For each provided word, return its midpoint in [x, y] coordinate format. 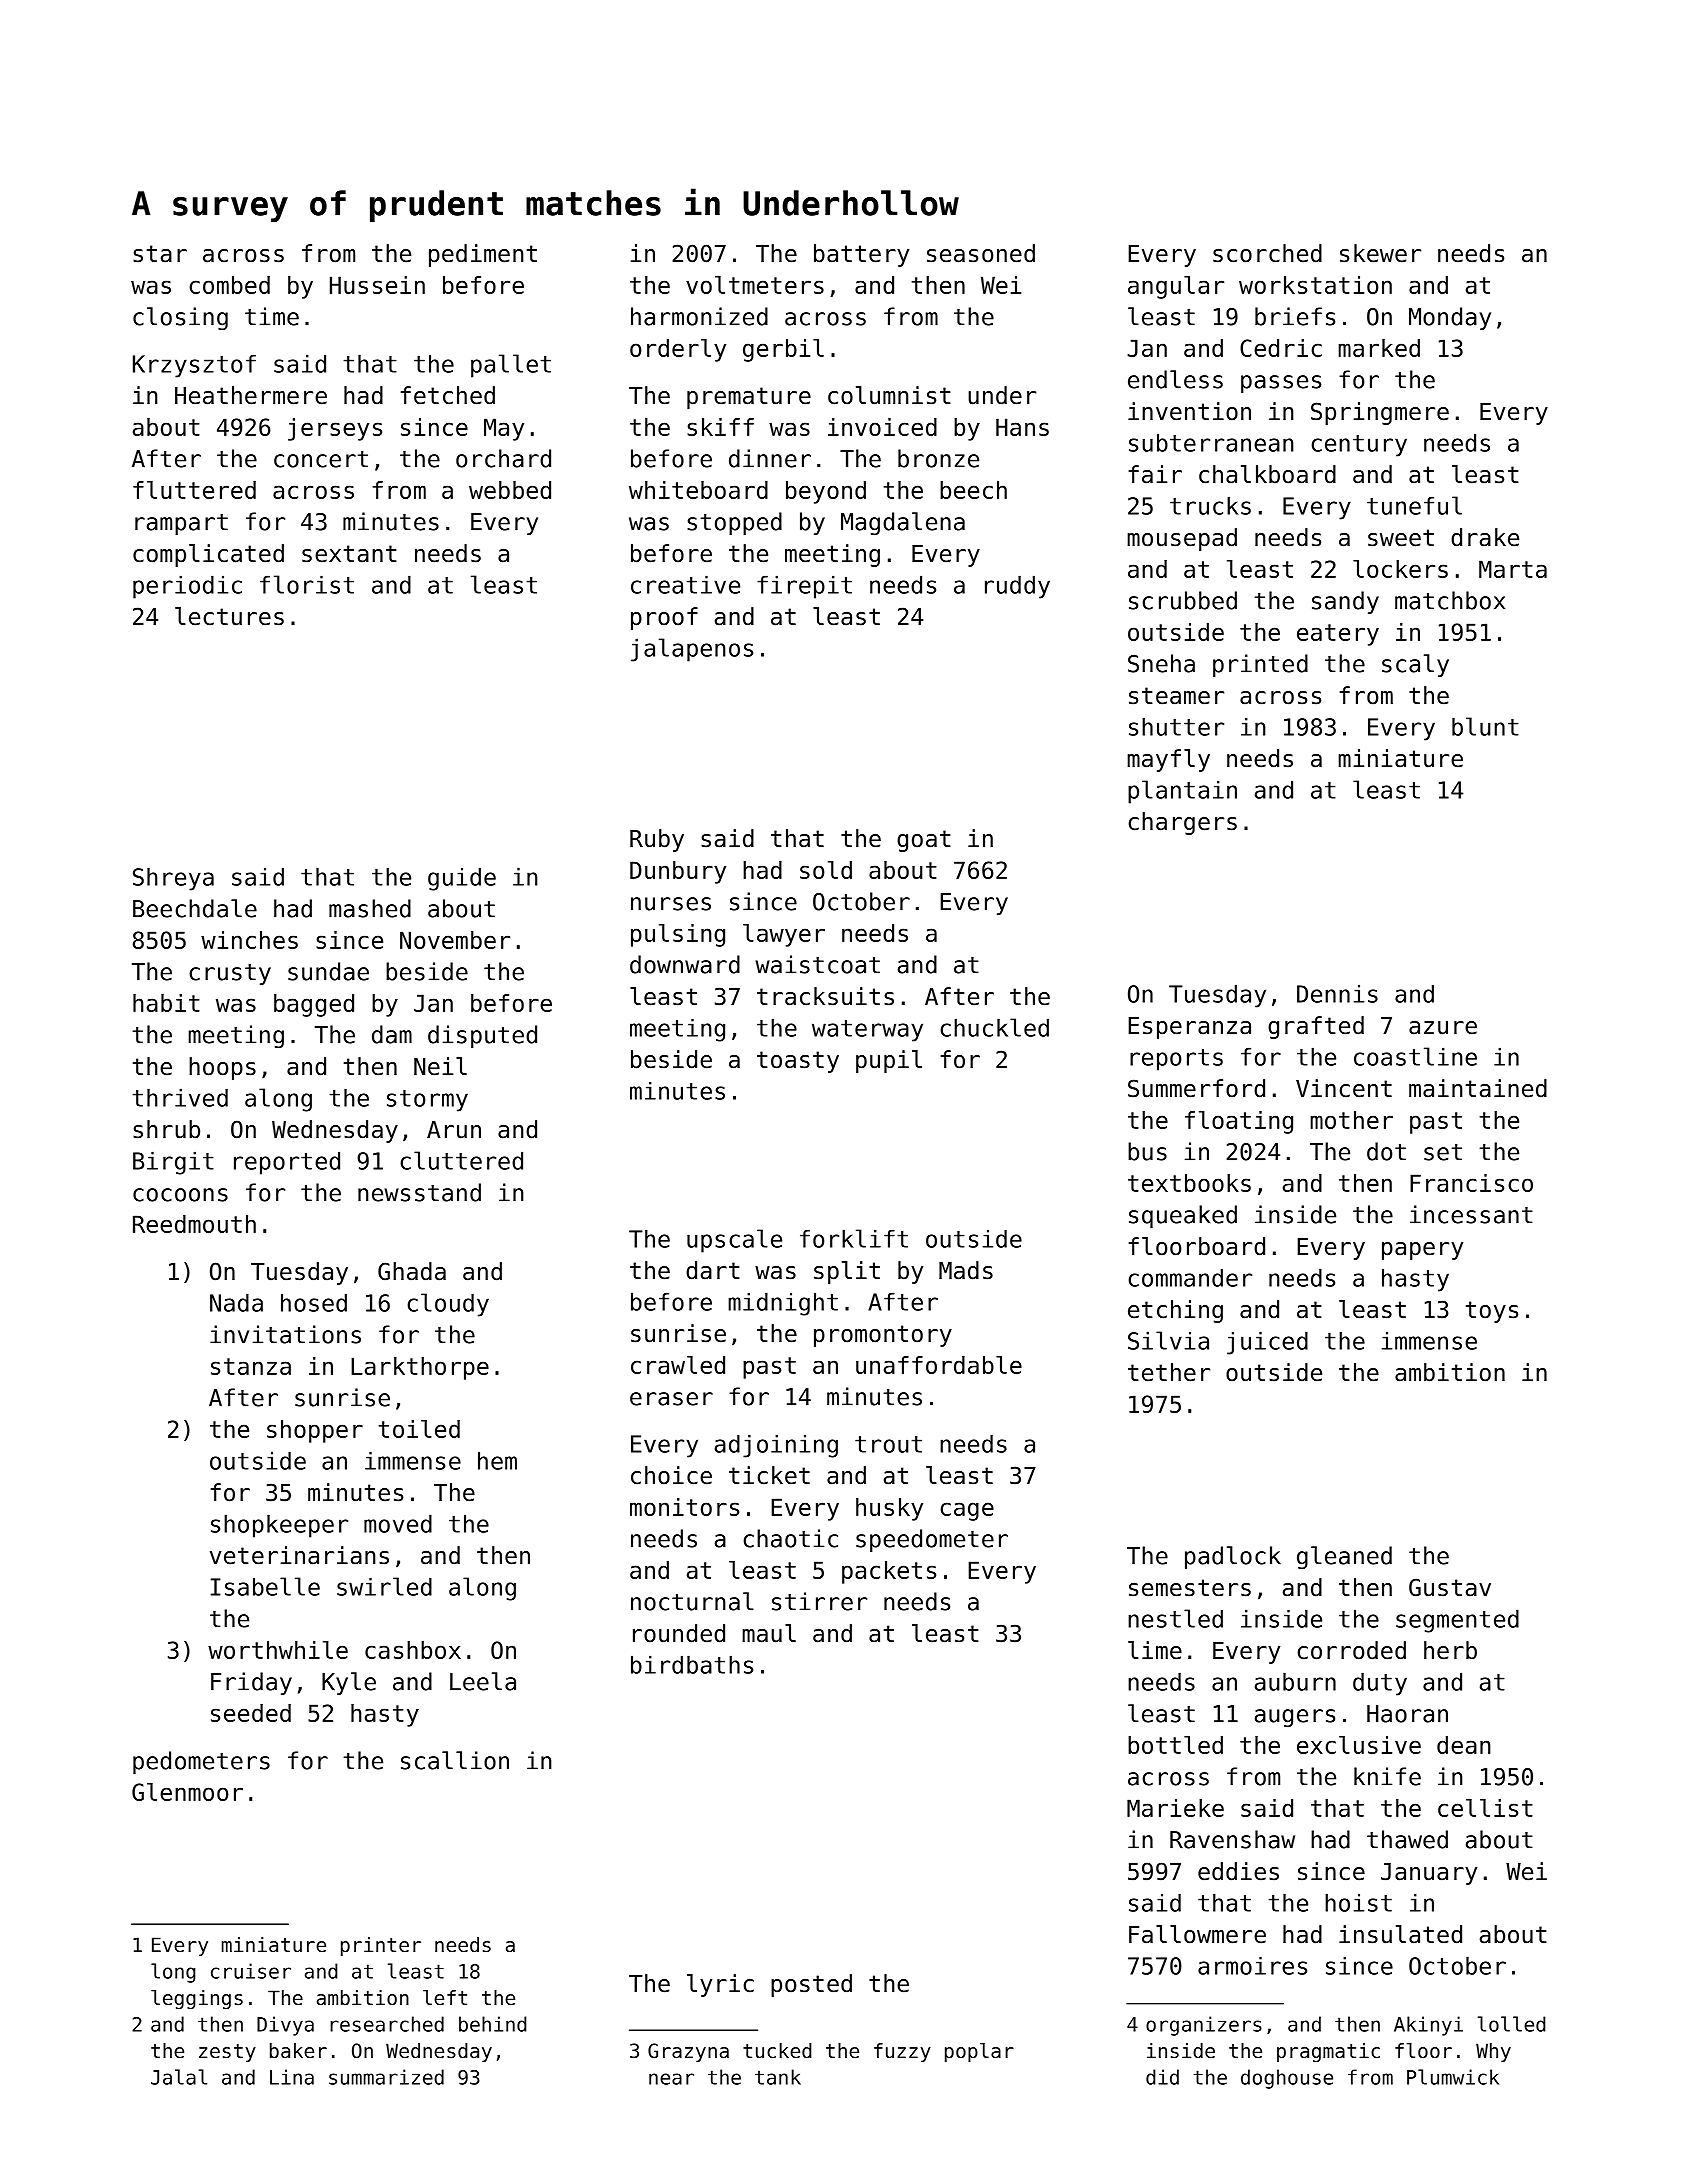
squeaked [1183, 1216]
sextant [349, 554]
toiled [419, 1429]
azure [1443, 1028]
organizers [1204, 2026]
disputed [482, 1036]
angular [1176, 287]
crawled [678, 1365]
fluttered [194, 490]
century [1359, 446]
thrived [180, 1097]
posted [811, 1985]
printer [381, 1946]
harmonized [699, 316]
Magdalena [903, 523]
